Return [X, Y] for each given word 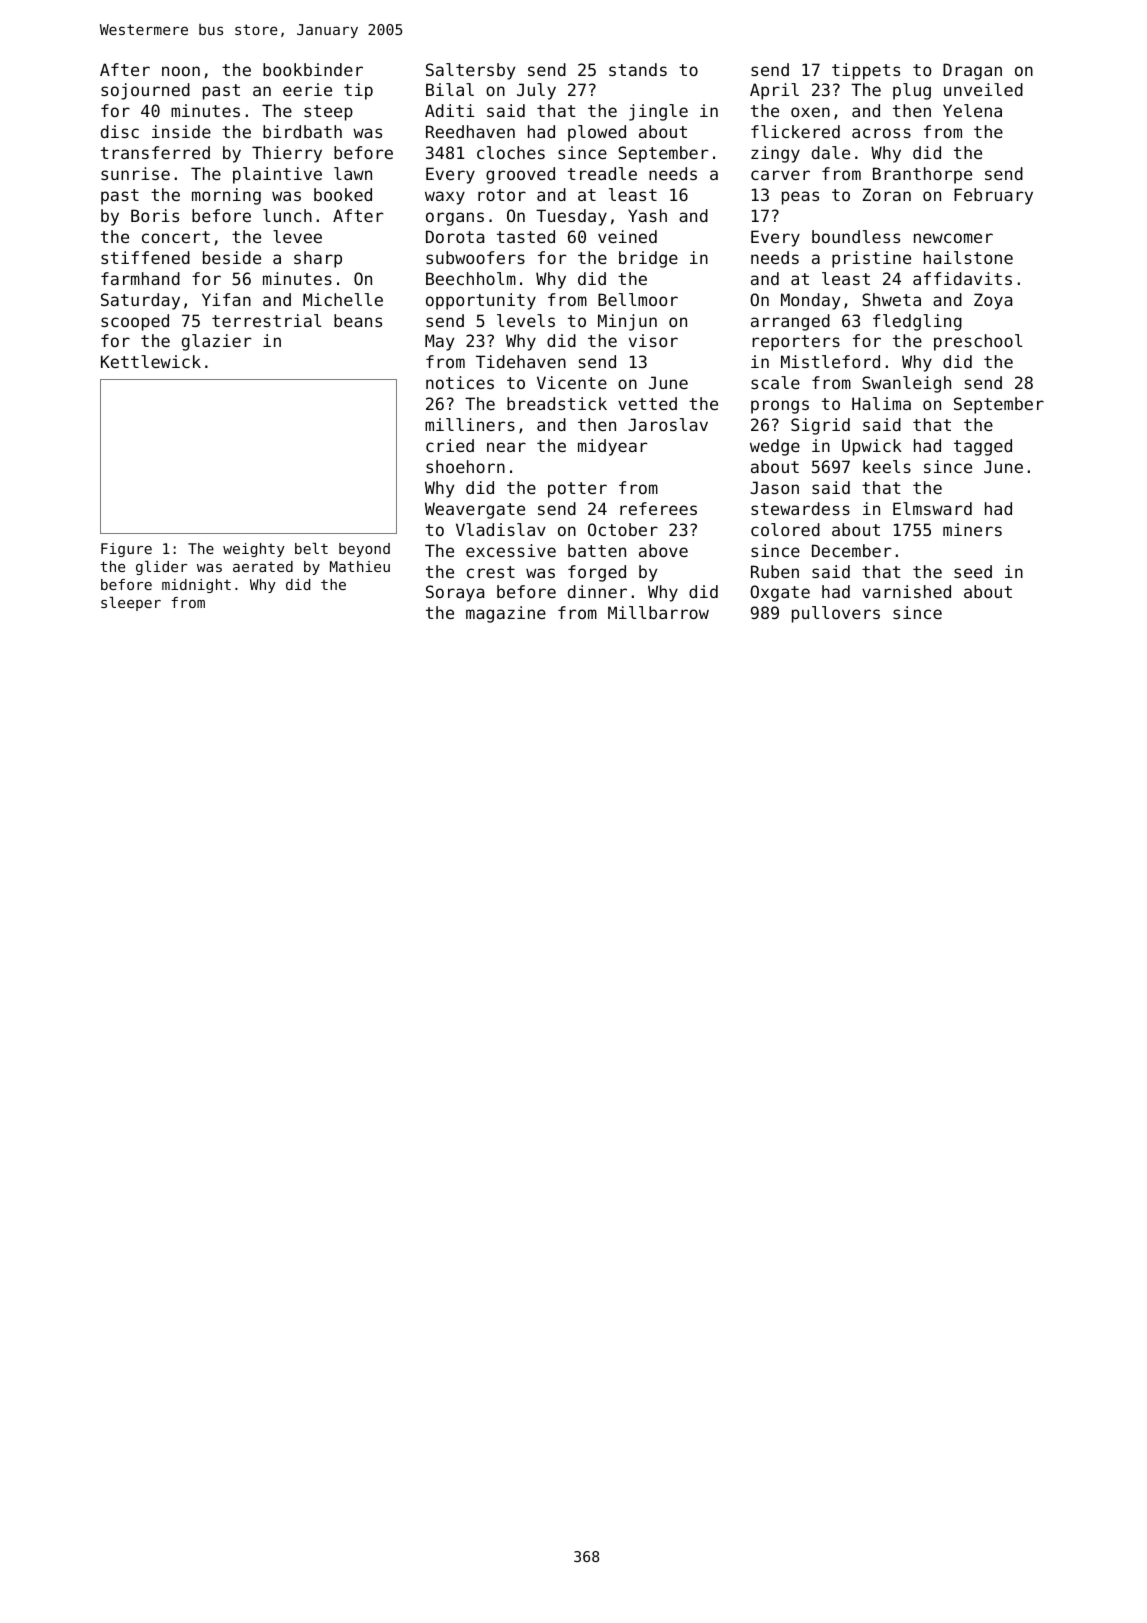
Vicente [572, 382]
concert [176, 237]
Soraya [455, 593]
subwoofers [475, 257]
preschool [978, 342]
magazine [506, 614]
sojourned [145, 91]
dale [831, 152]
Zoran [887, 194]
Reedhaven [470, 131]
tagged [983, 447]
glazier [216, 342]
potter [577, 490]
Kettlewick [151, 361]
